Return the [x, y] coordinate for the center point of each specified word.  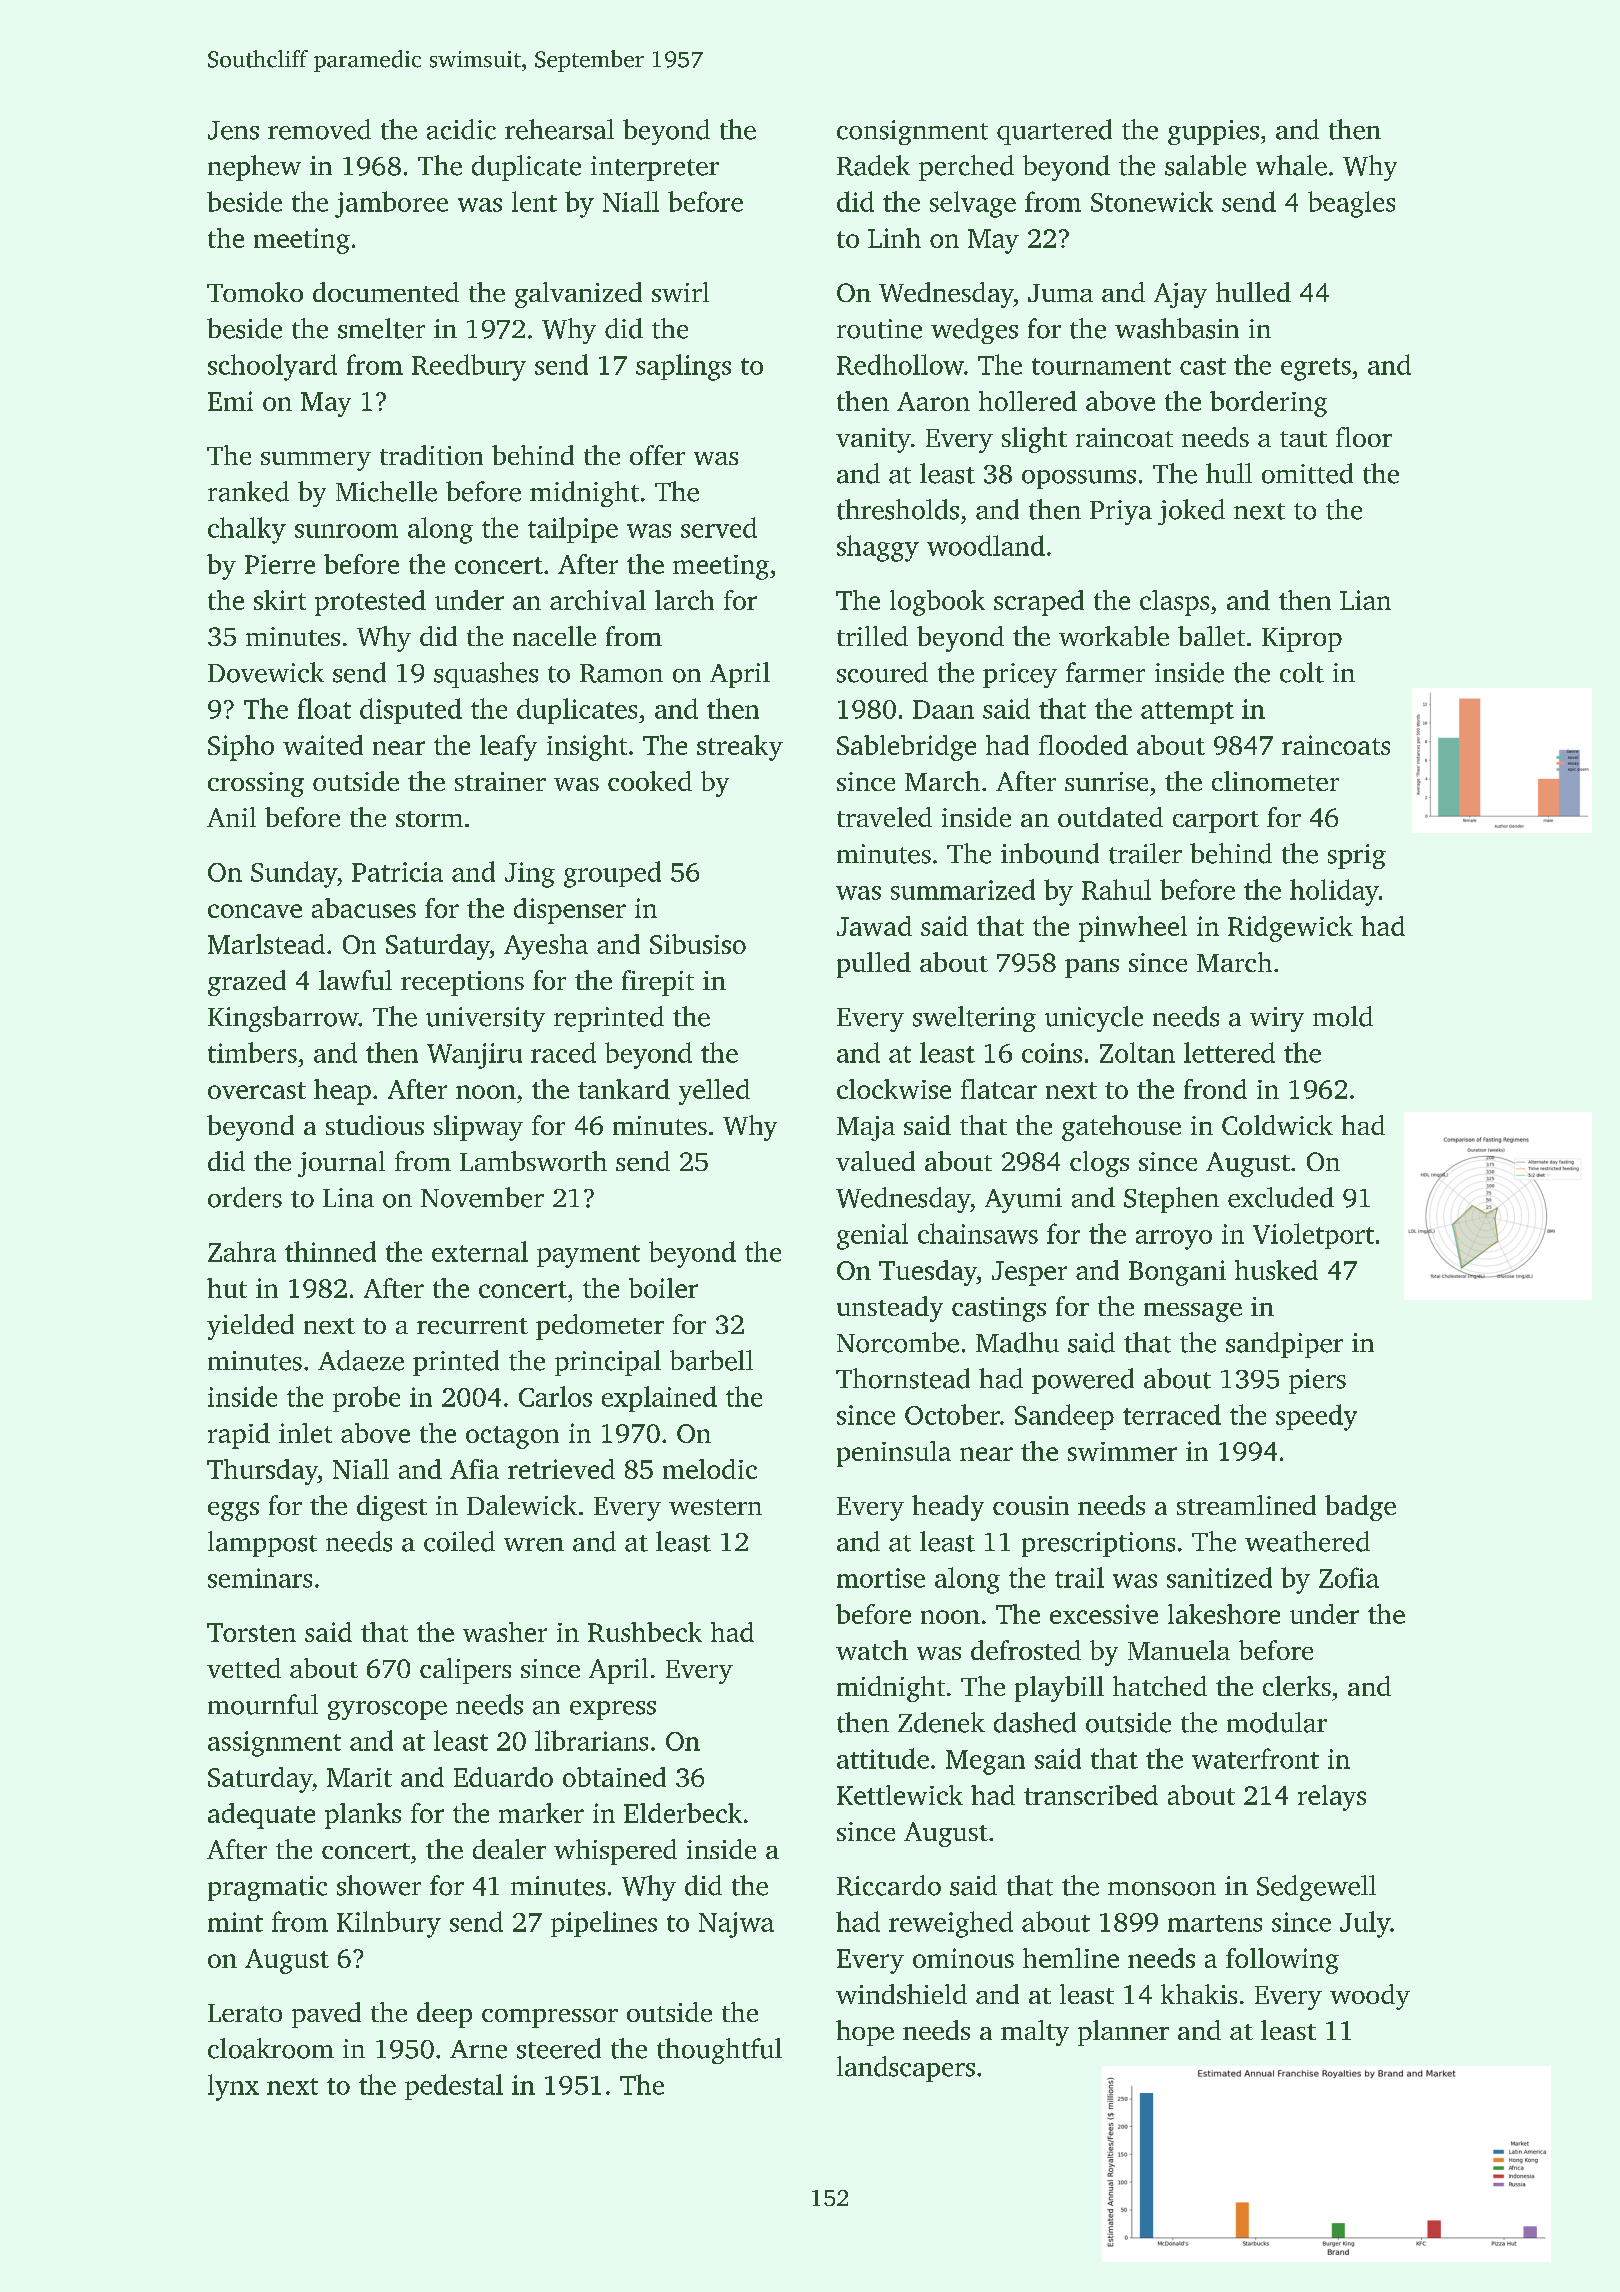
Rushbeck [645, 1632]
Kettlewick [900, 1795]
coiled [459, 1541]
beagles [1351, 204]
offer [657, 455]
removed [319, 129]
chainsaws [978, 1233]
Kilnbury [389, 1924]
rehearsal [559, 129]
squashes [486, 675]
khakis [1199, 1994]
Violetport [1313, 1236]
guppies [1213, 132]
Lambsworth [533, 1161]
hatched [1160, 1686]
